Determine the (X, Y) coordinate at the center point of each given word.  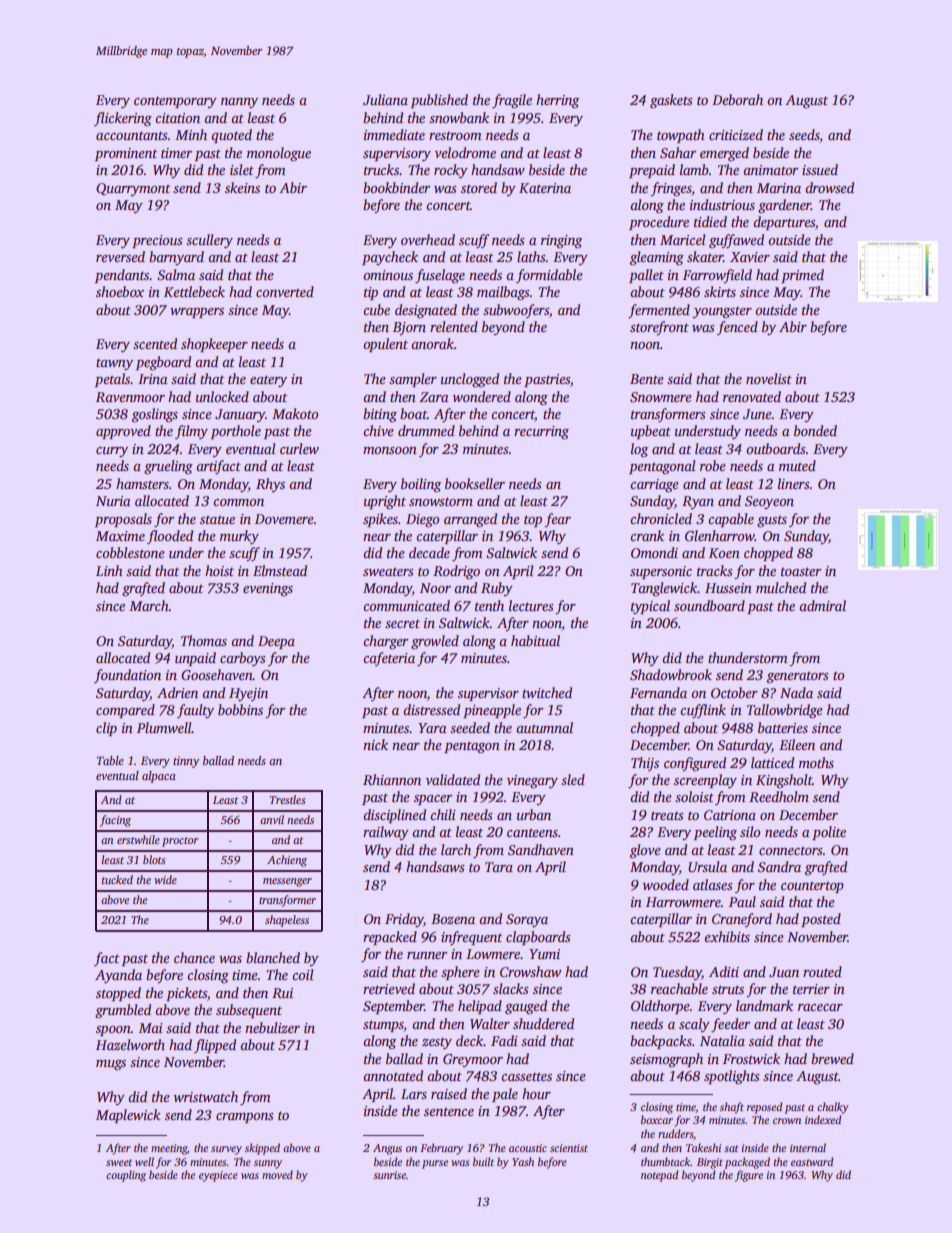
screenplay (705, 781)
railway (386, 833)
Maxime (120, 536)
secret (402, 623)
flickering (123, 119)
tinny (186, 762)
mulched (781, 587)
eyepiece (218, 1176)
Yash (523, 1161)
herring (557, 101)
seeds (804, 136)
